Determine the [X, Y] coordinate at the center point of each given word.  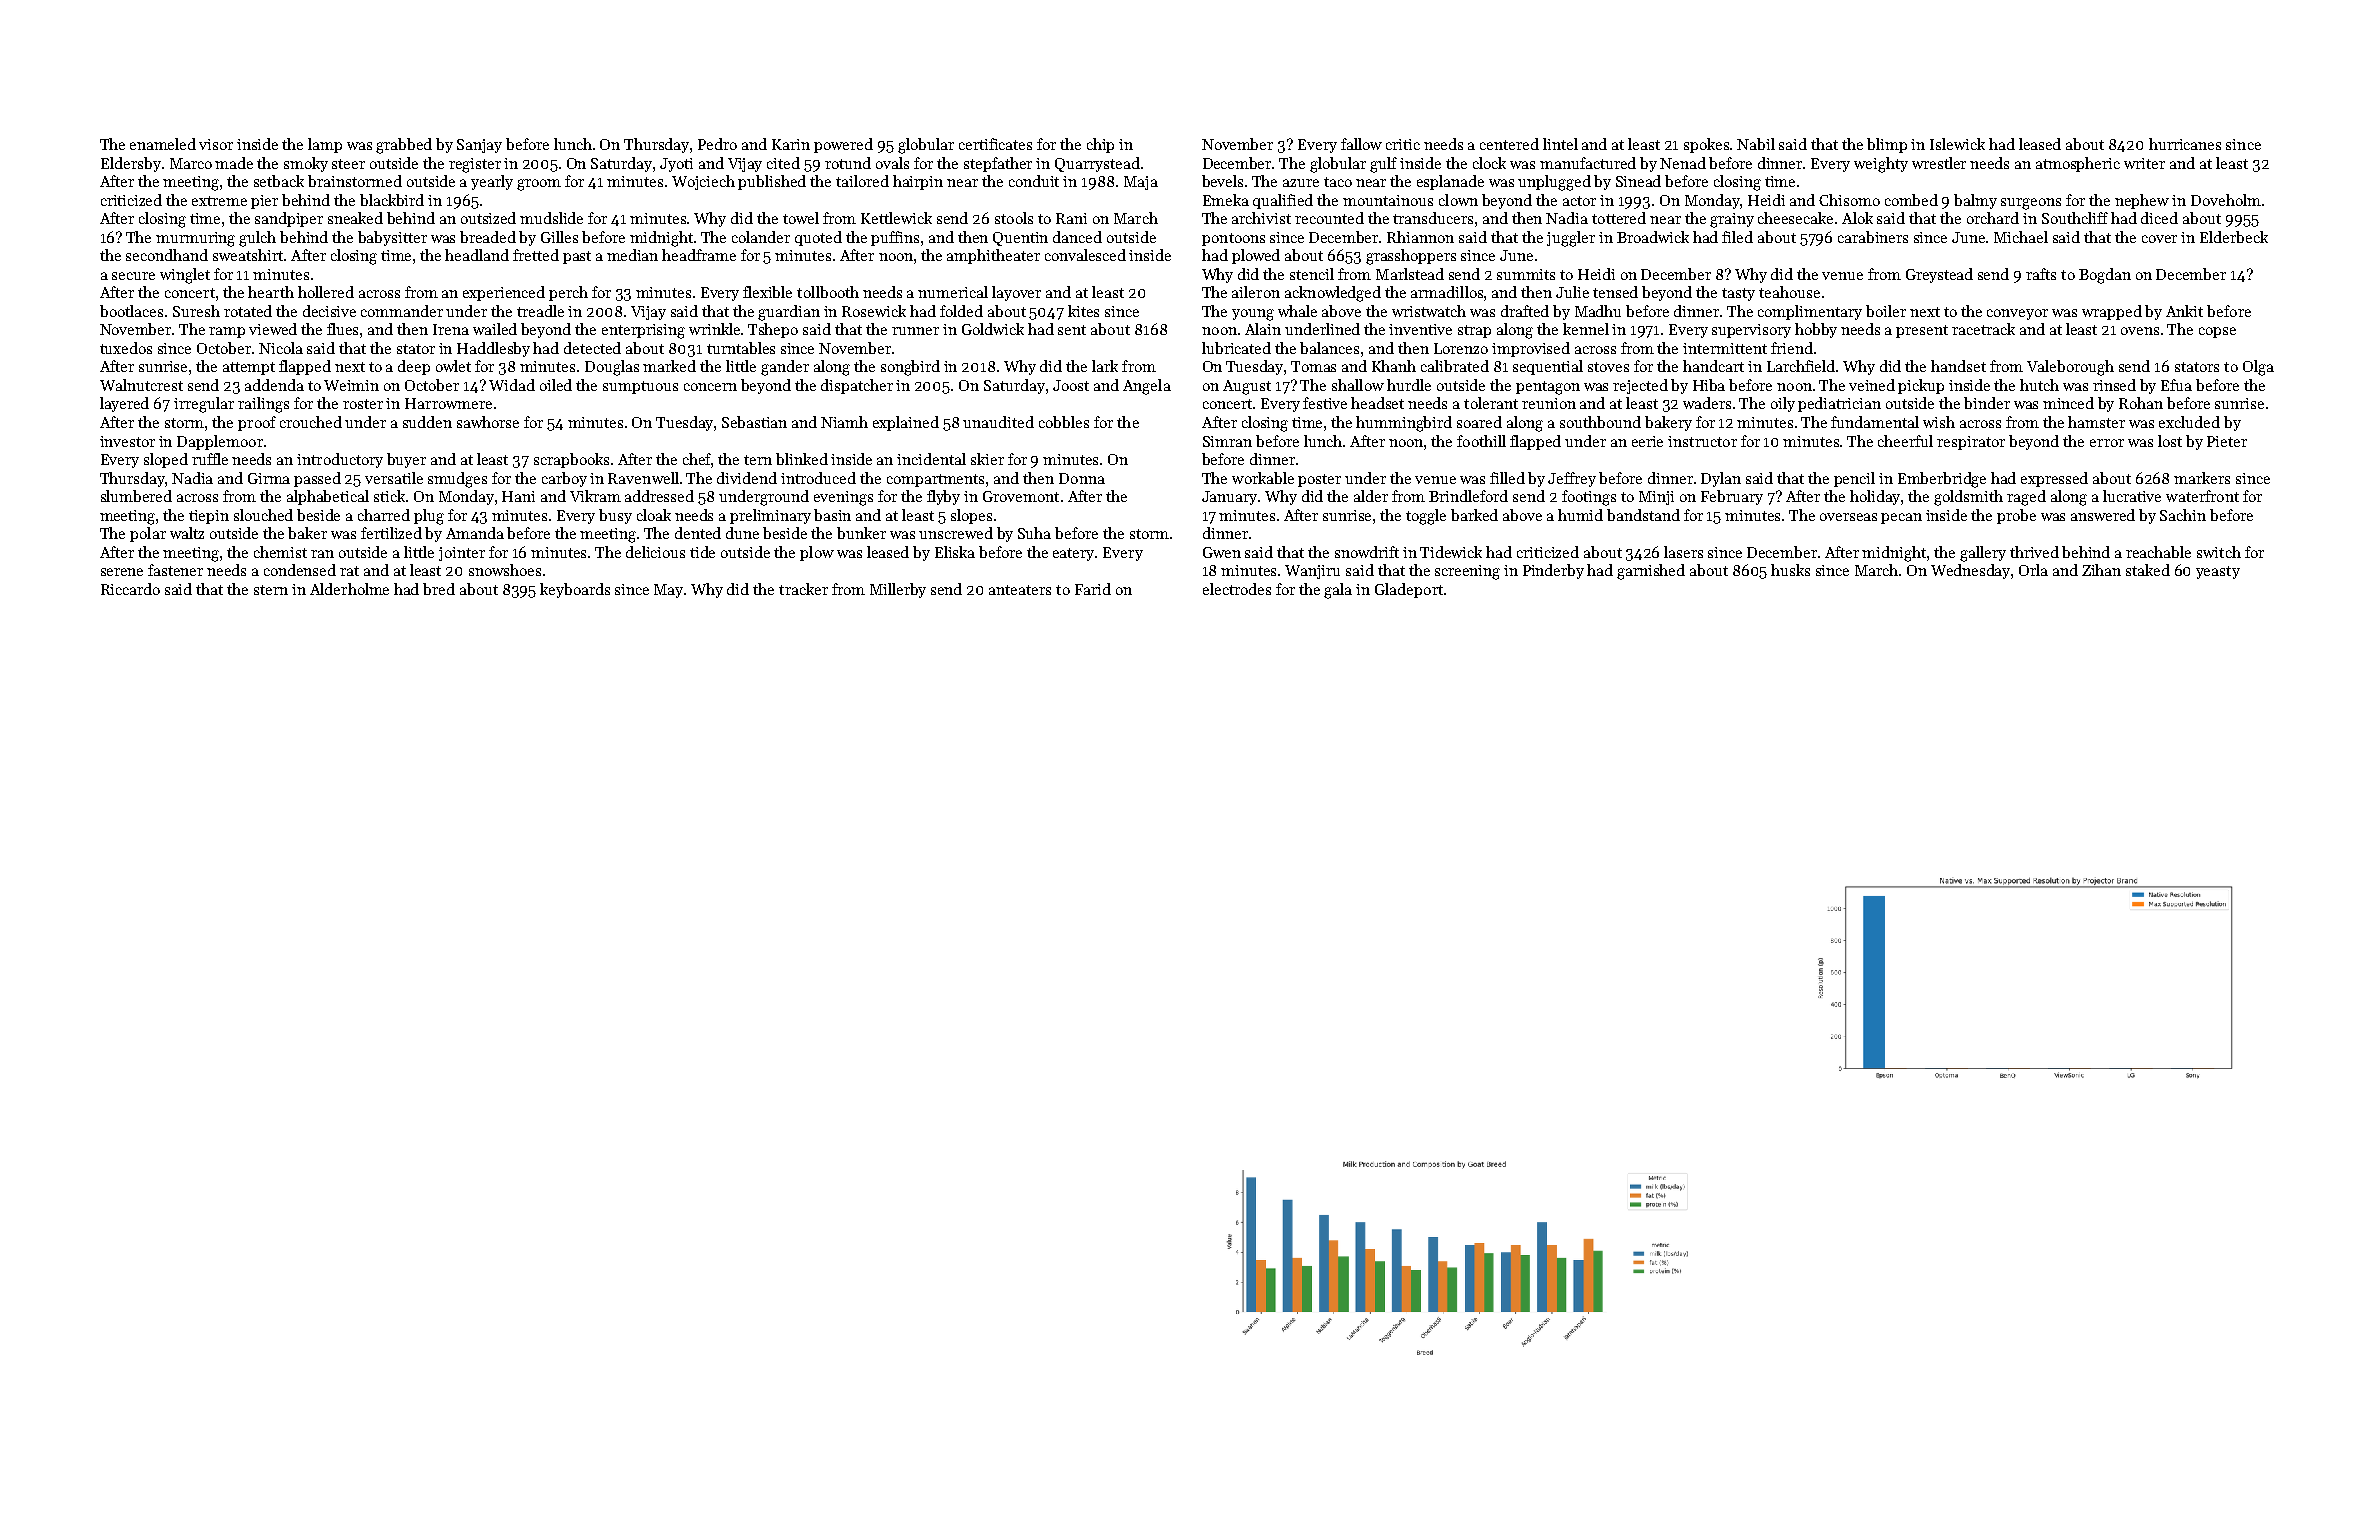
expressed [2054, 479]
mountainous [1388, 200]
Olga [2258, 368]
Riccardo [130, 589]
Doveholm [2226, 200]
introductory [340, 460]
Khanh [1394, 366]
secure [133, 276]
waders [1707, 403]
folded [961, 311]
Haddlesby [493, 349]
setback [279, 181]
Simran [1227, 441]
